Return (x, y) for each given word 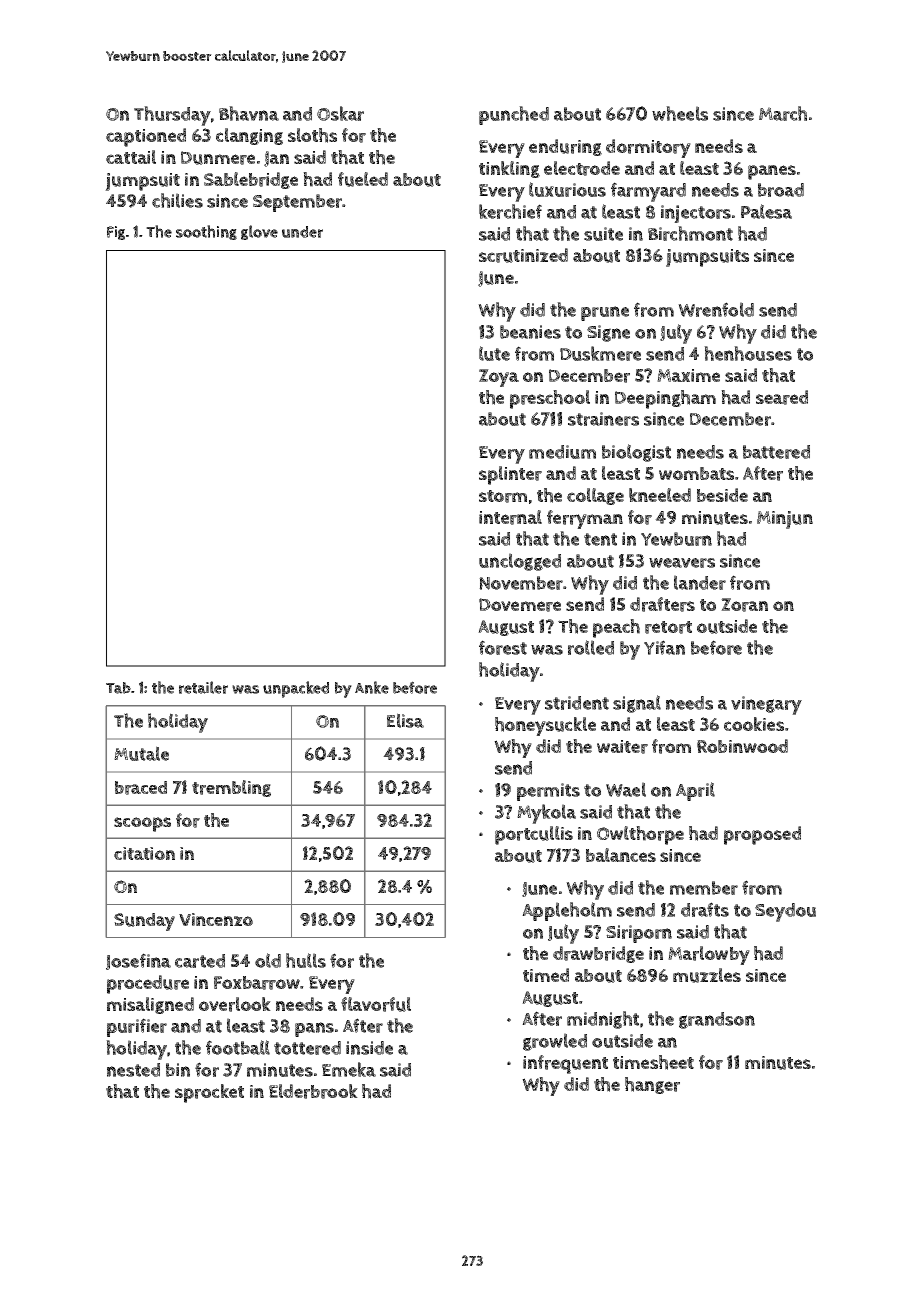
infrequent (565, 1064)
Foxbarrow (257, 983)
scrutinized (523, 255)
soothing (206, 232)
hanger (652, 1085)
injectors (696, 214)
